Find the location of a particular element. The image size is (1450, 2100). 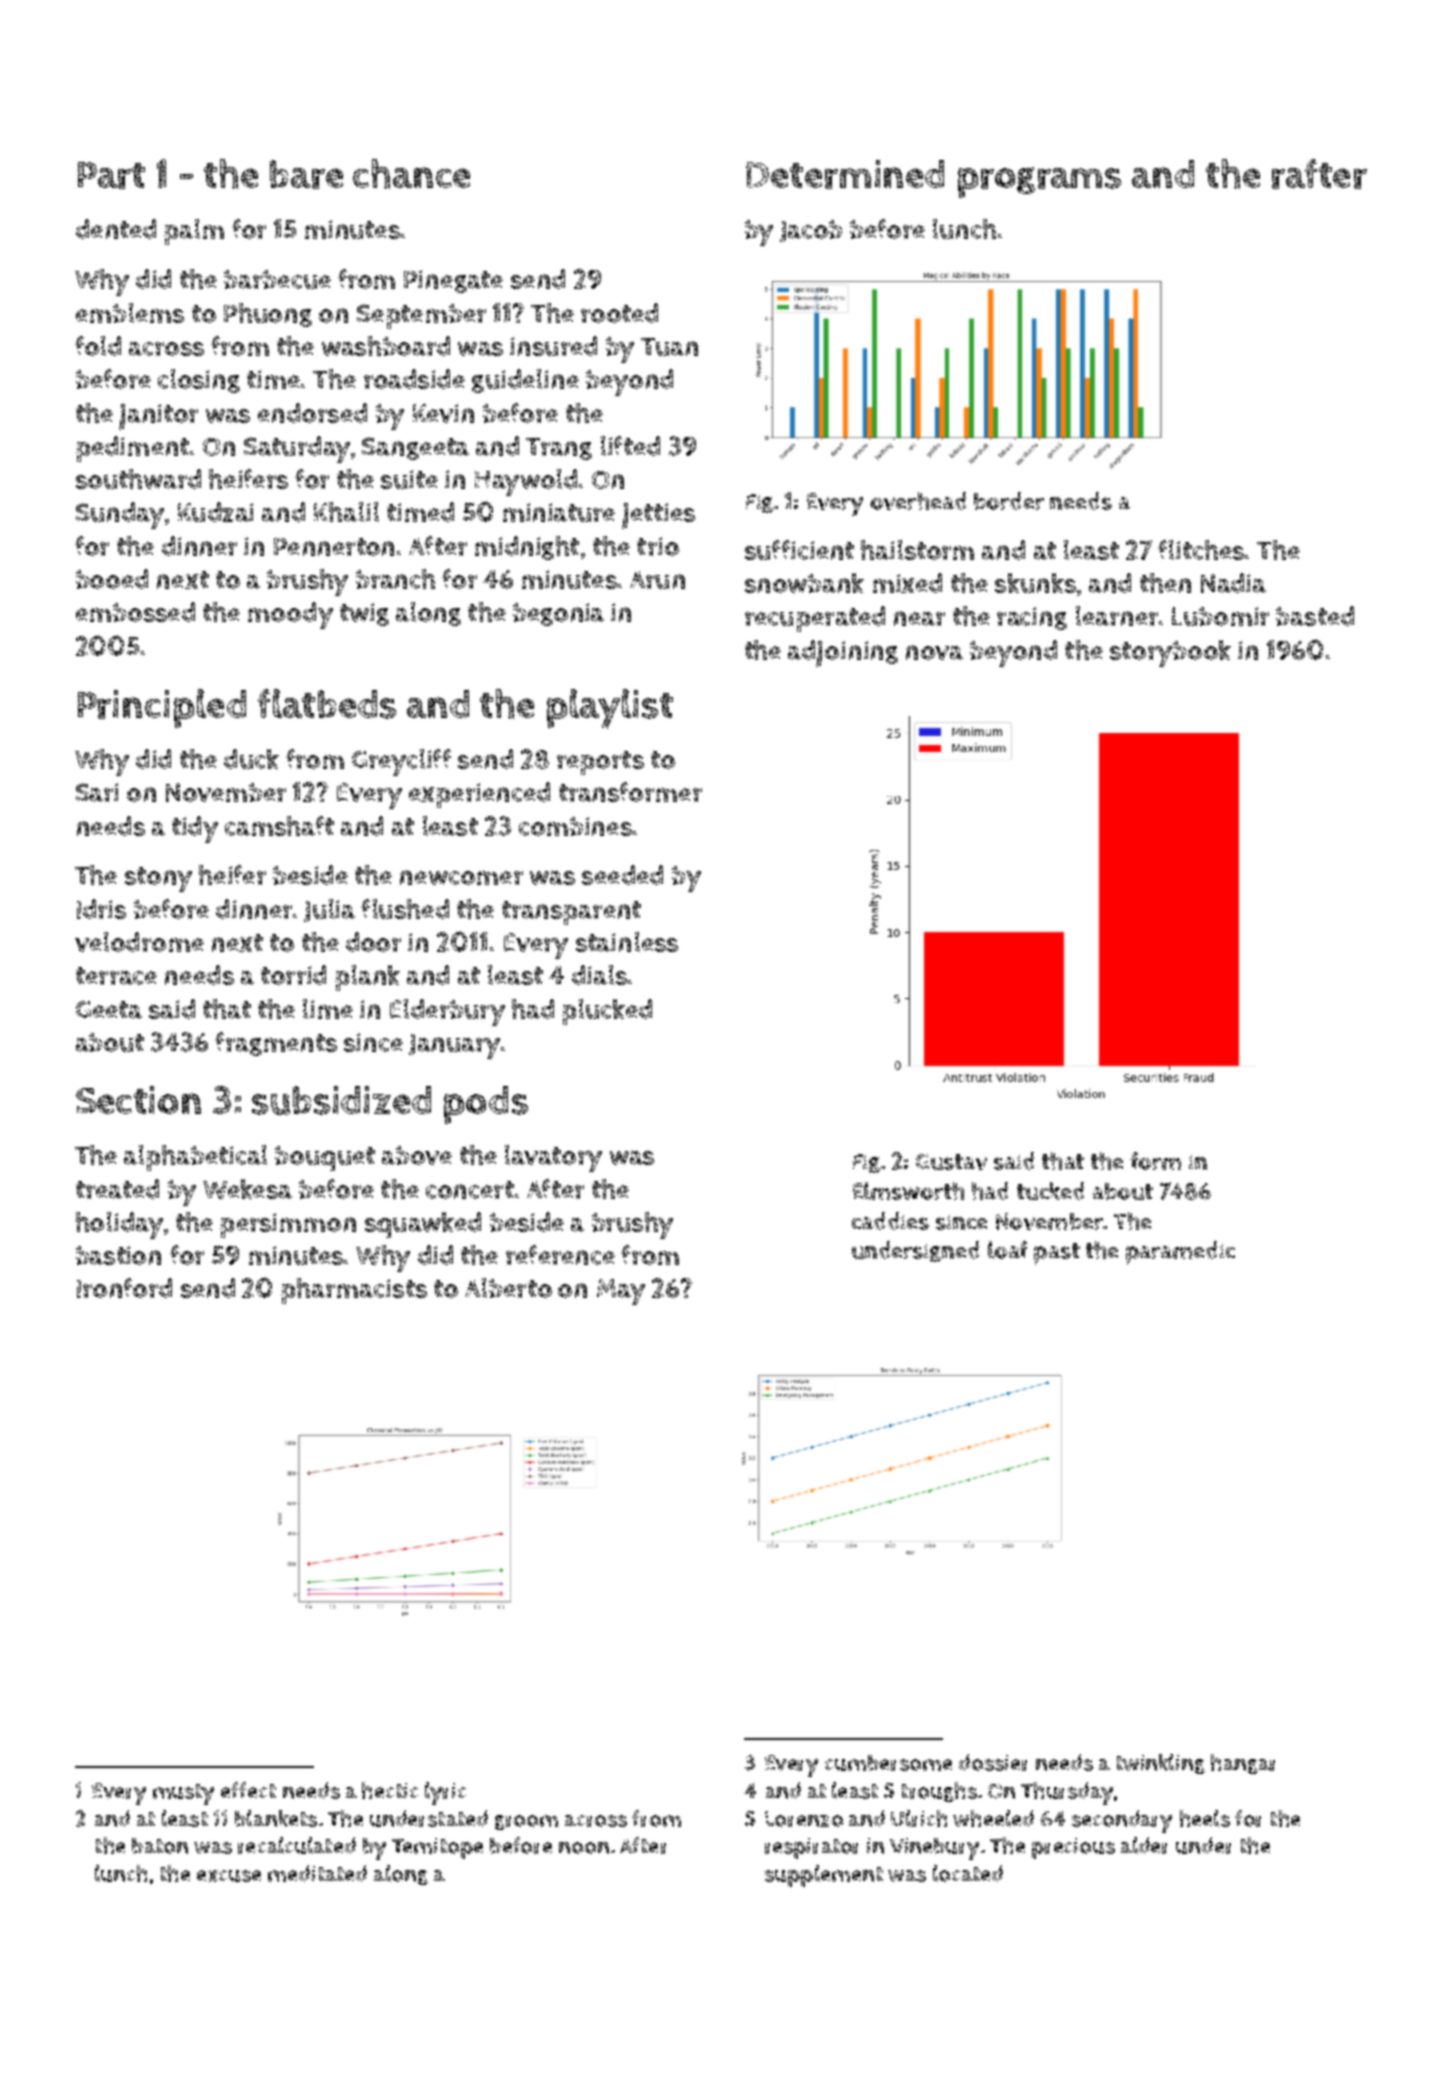

Jacob is located at coordinates (811, 231).
